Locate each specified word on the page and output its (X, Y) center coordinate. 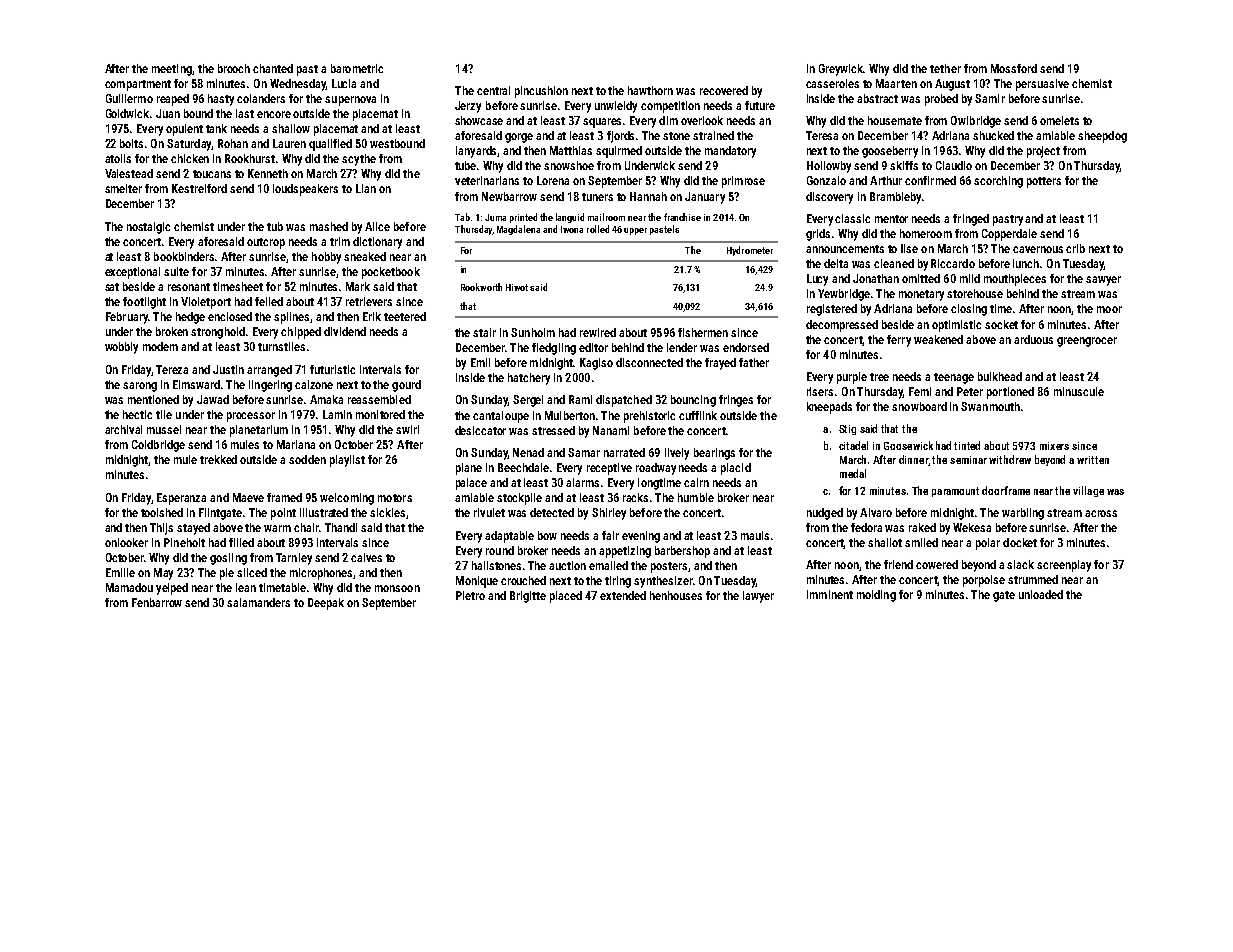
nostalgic (148, 228)
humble (696, 497)
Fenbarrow (157, 602)
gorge (519, 138)
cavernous (1038, 249)
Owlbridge (976, 122)
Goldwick (127, 113)
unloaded (1041, 594)
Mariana (296, 444)
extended (623, 595)
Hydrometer (750, 251)
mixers (1054, 446)
